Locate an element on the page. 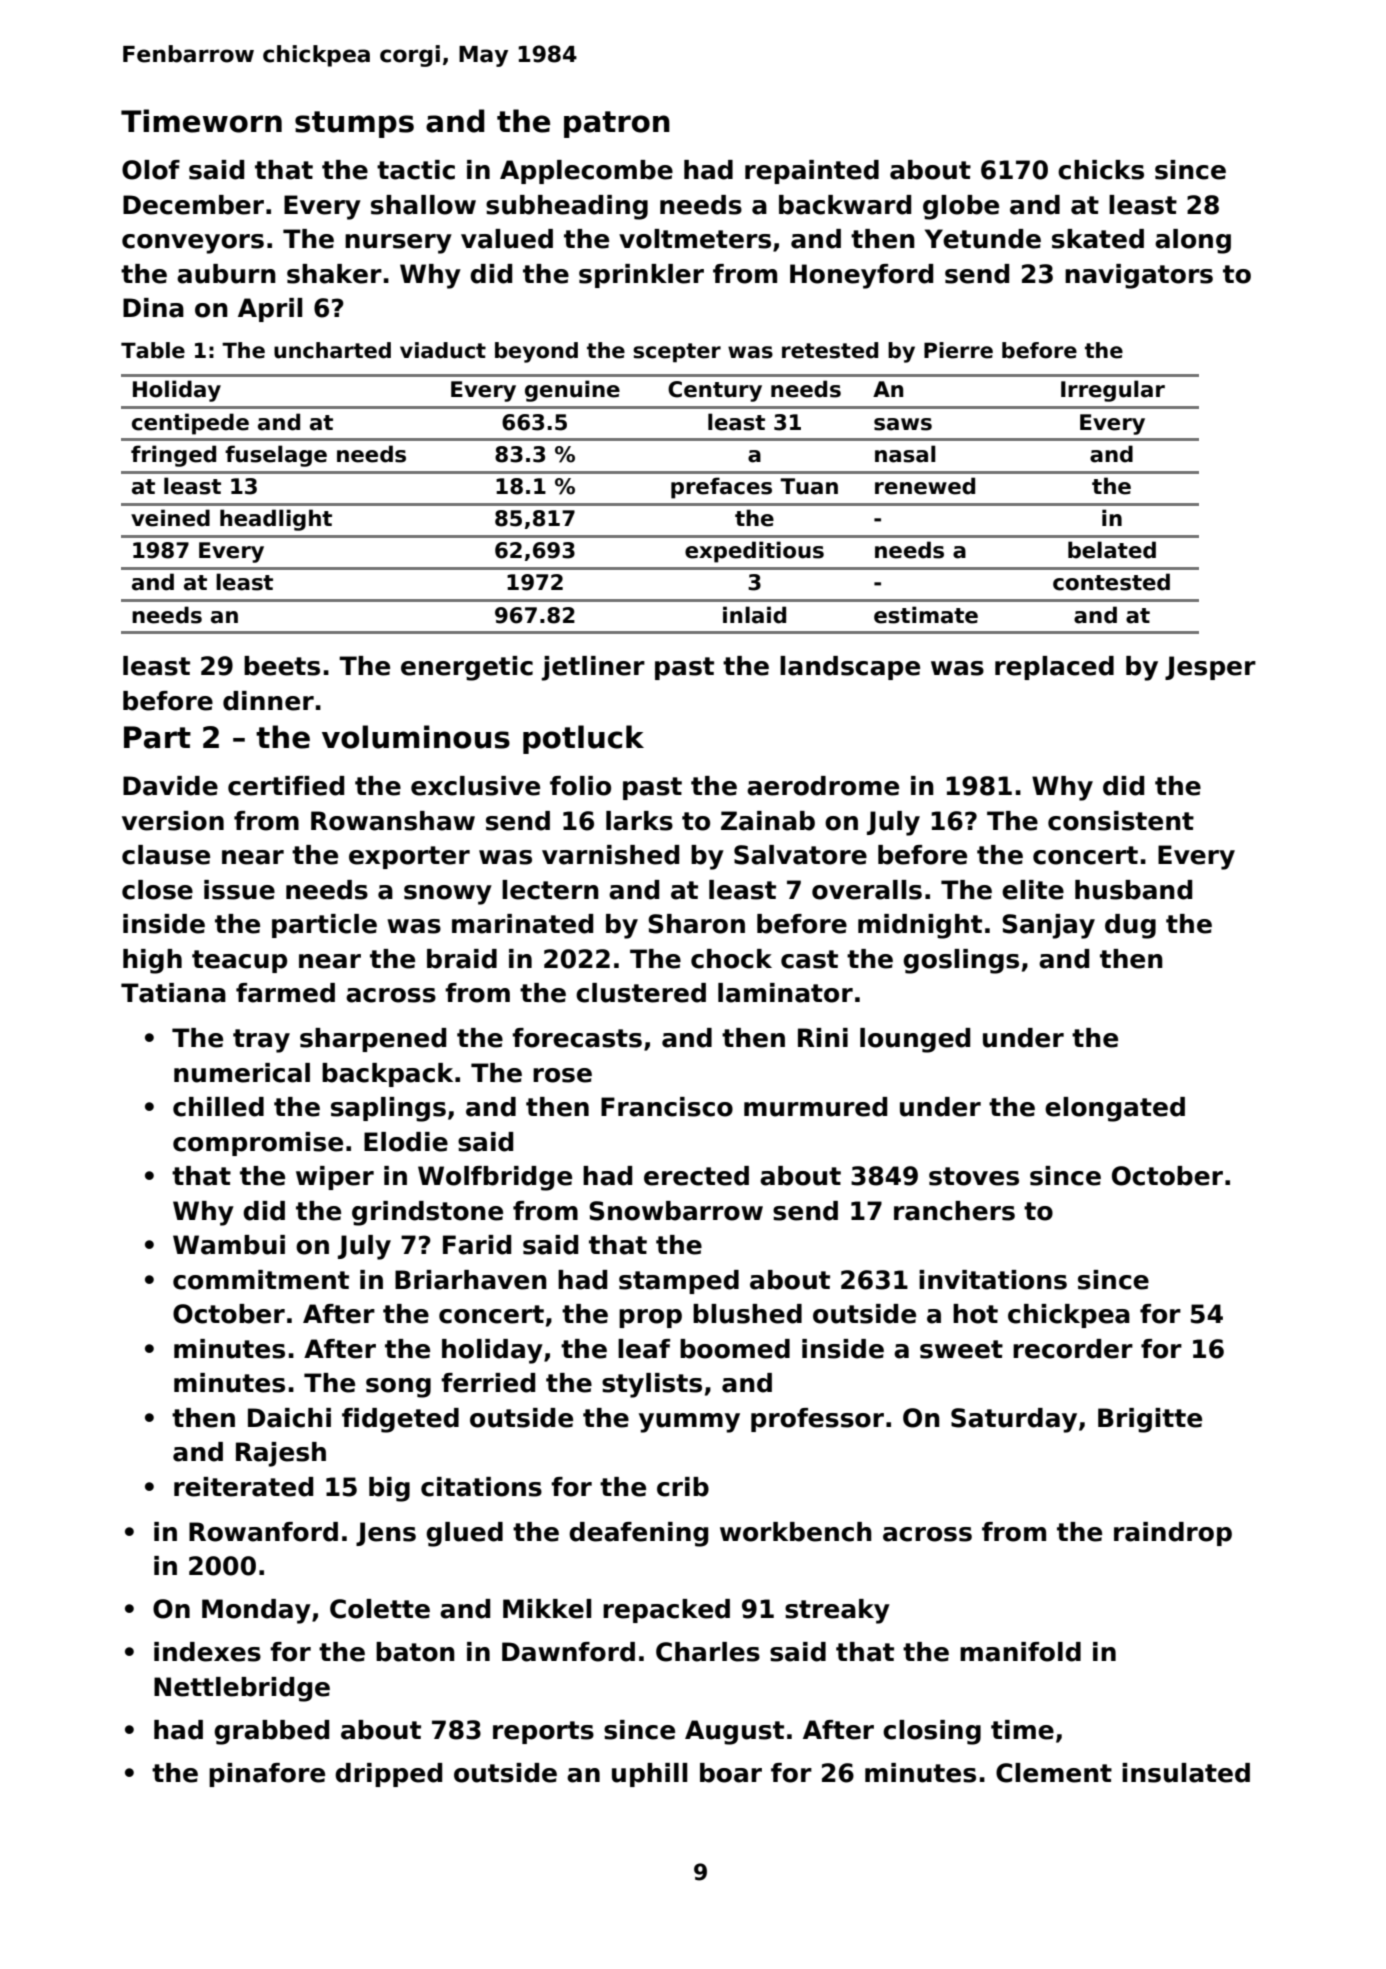  Snowbarrow is located at coordinates (676, 1211).
